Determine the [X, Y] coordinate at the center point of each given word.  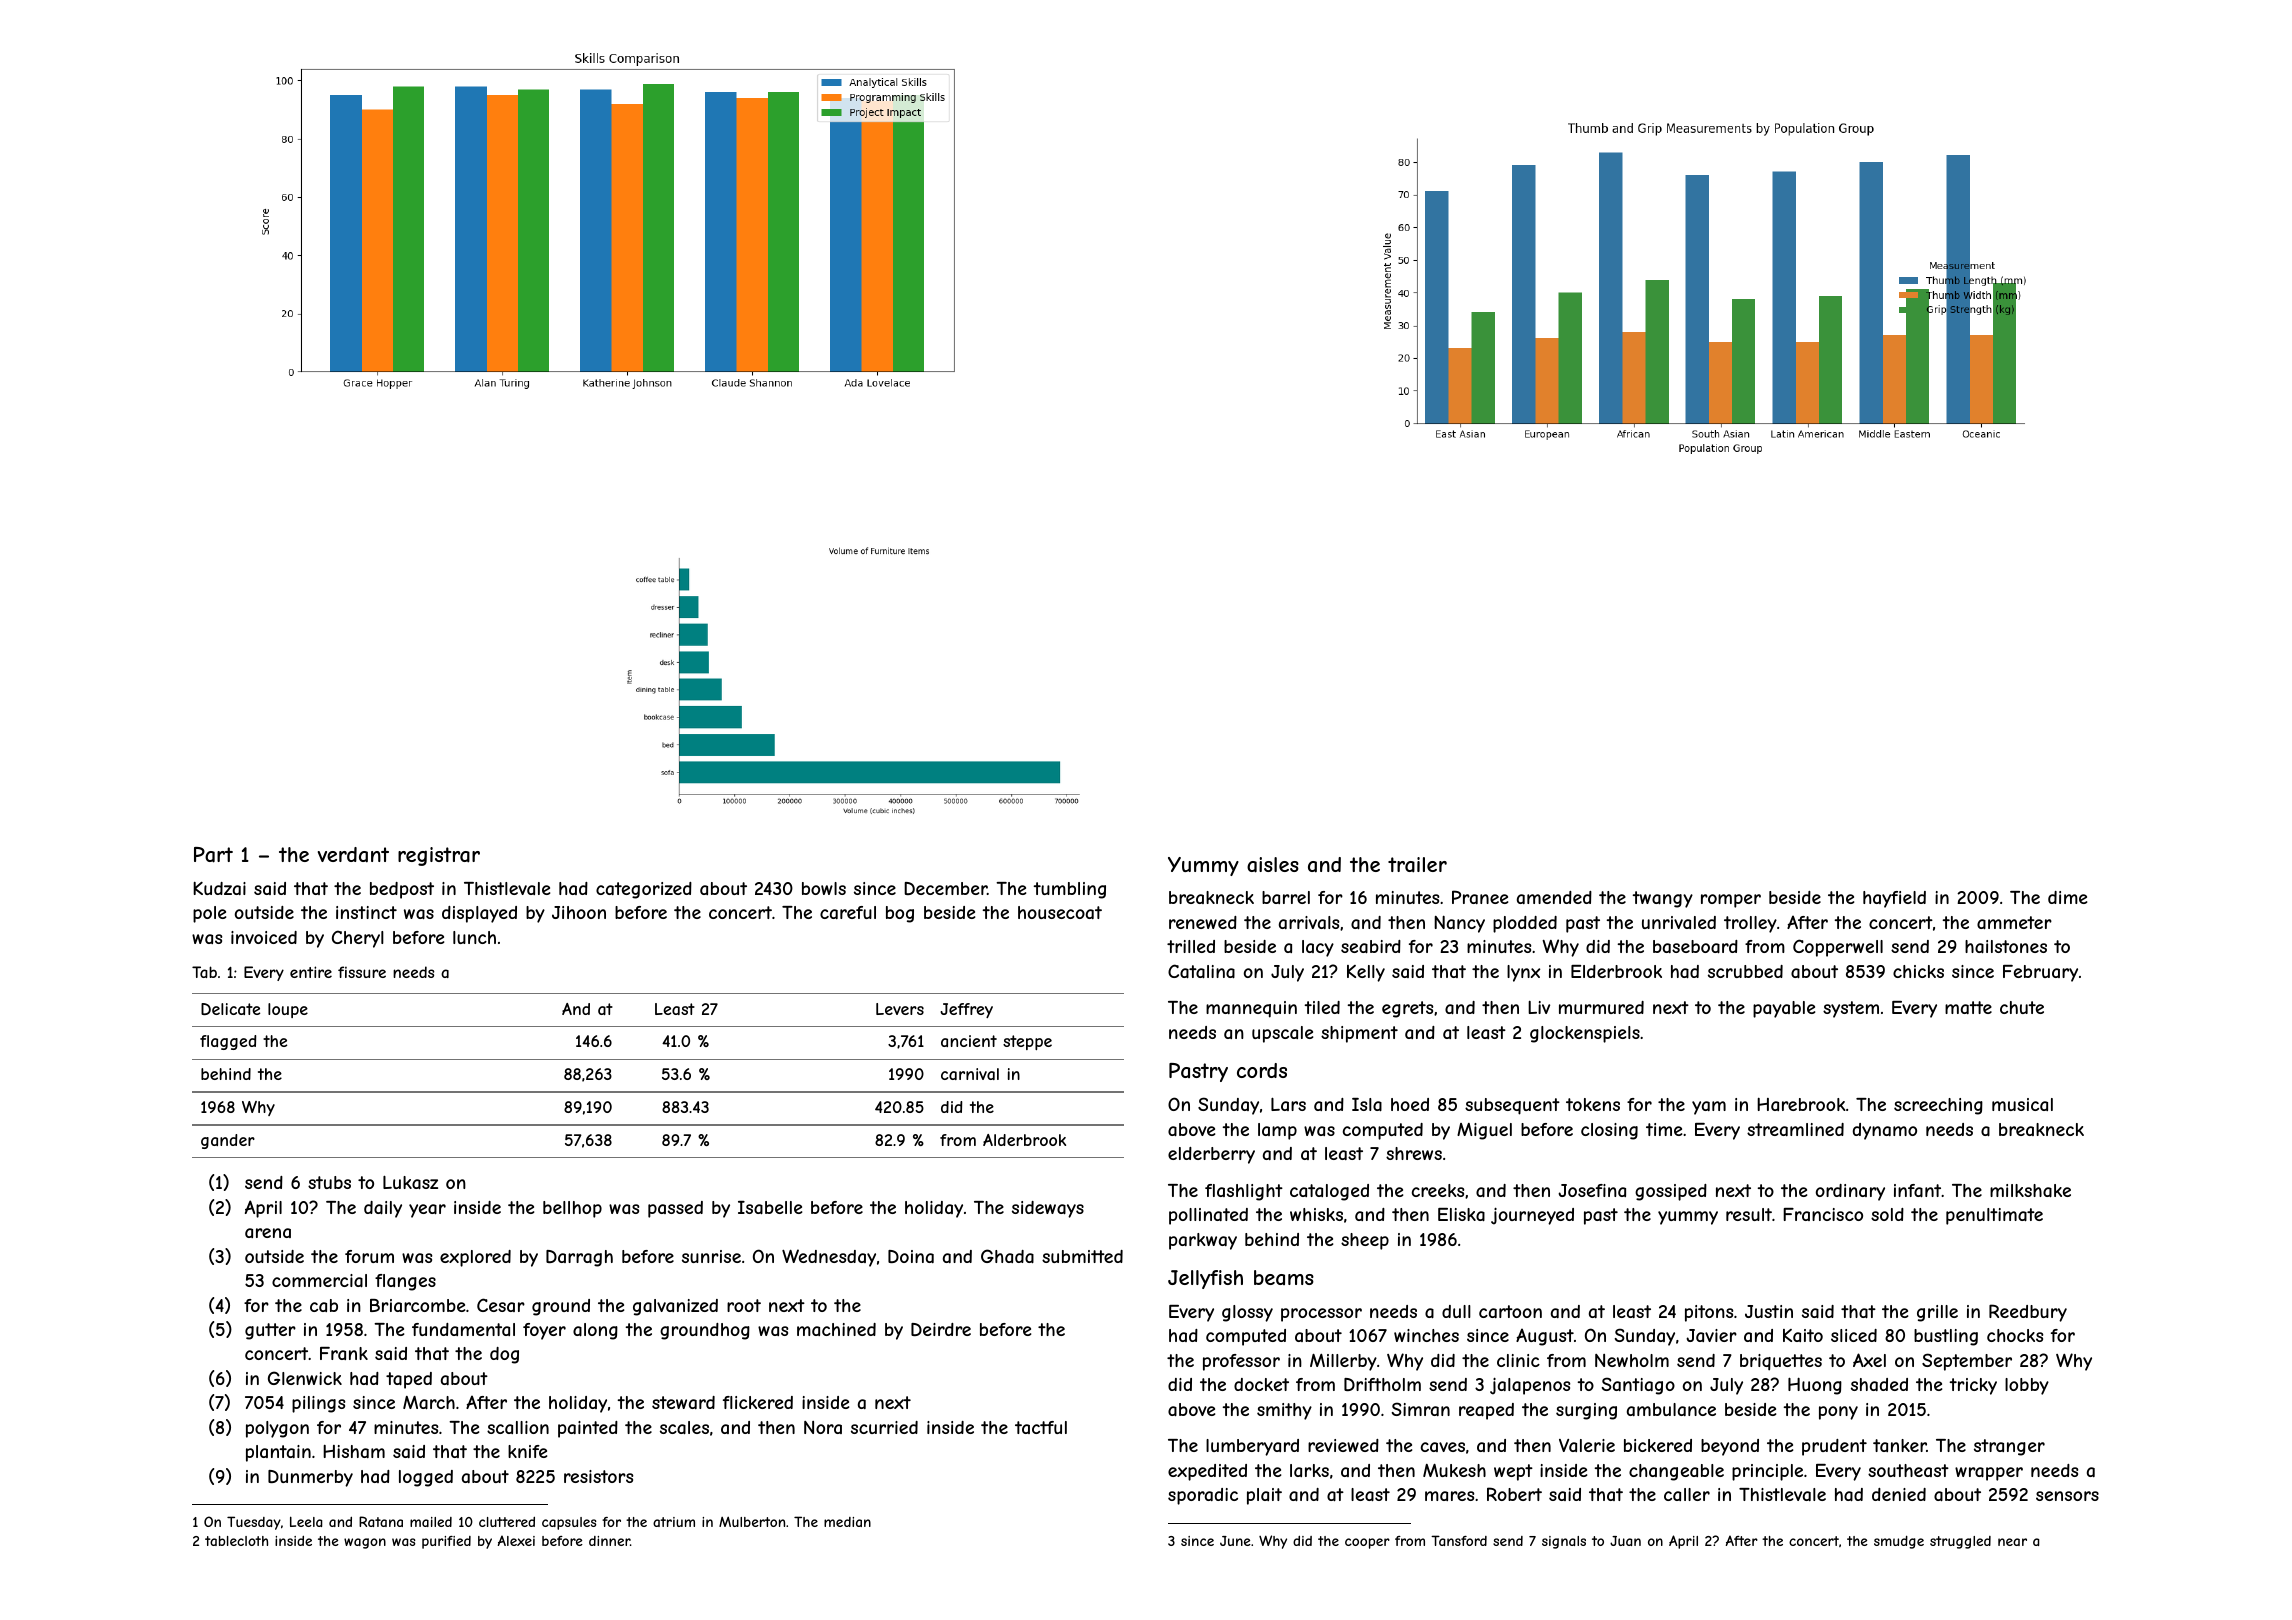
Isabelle [770, 1207]
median [847, 1522]
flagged [228, 1042]
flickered [758, 1402]
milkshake [2030, 1190]
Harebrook [1801, 1104]
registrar [439, 856]
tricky [1973, 1386]
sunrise [711, 1256]
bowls [824, 888]
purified [446, 1542]
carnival [970, 1074]
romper [1731, 901]
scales [684, 1427]
